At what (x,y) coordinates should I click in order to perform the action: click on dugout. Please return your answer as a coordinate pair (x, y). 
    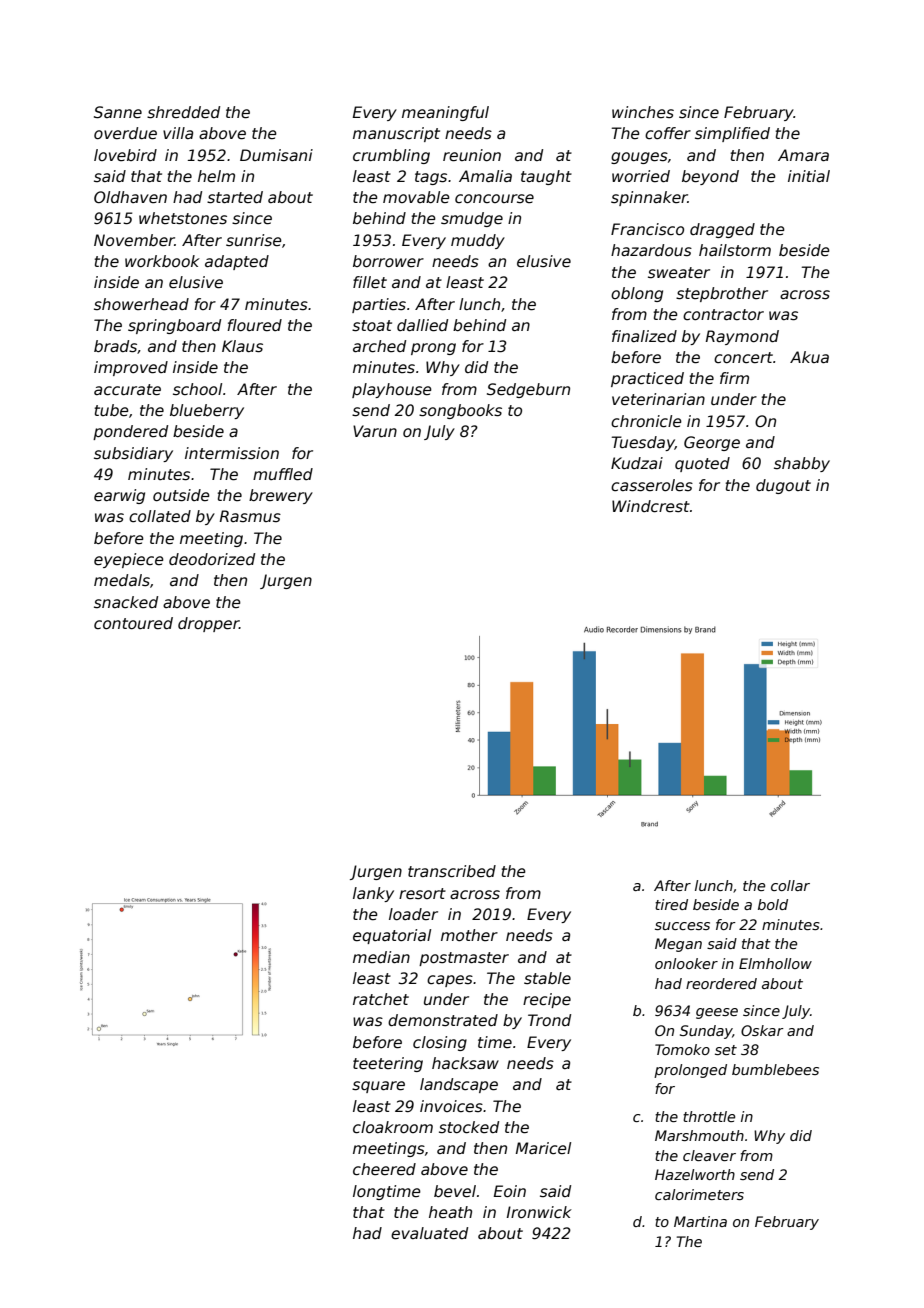
    Looking at the image, I should click on (783, 486).
